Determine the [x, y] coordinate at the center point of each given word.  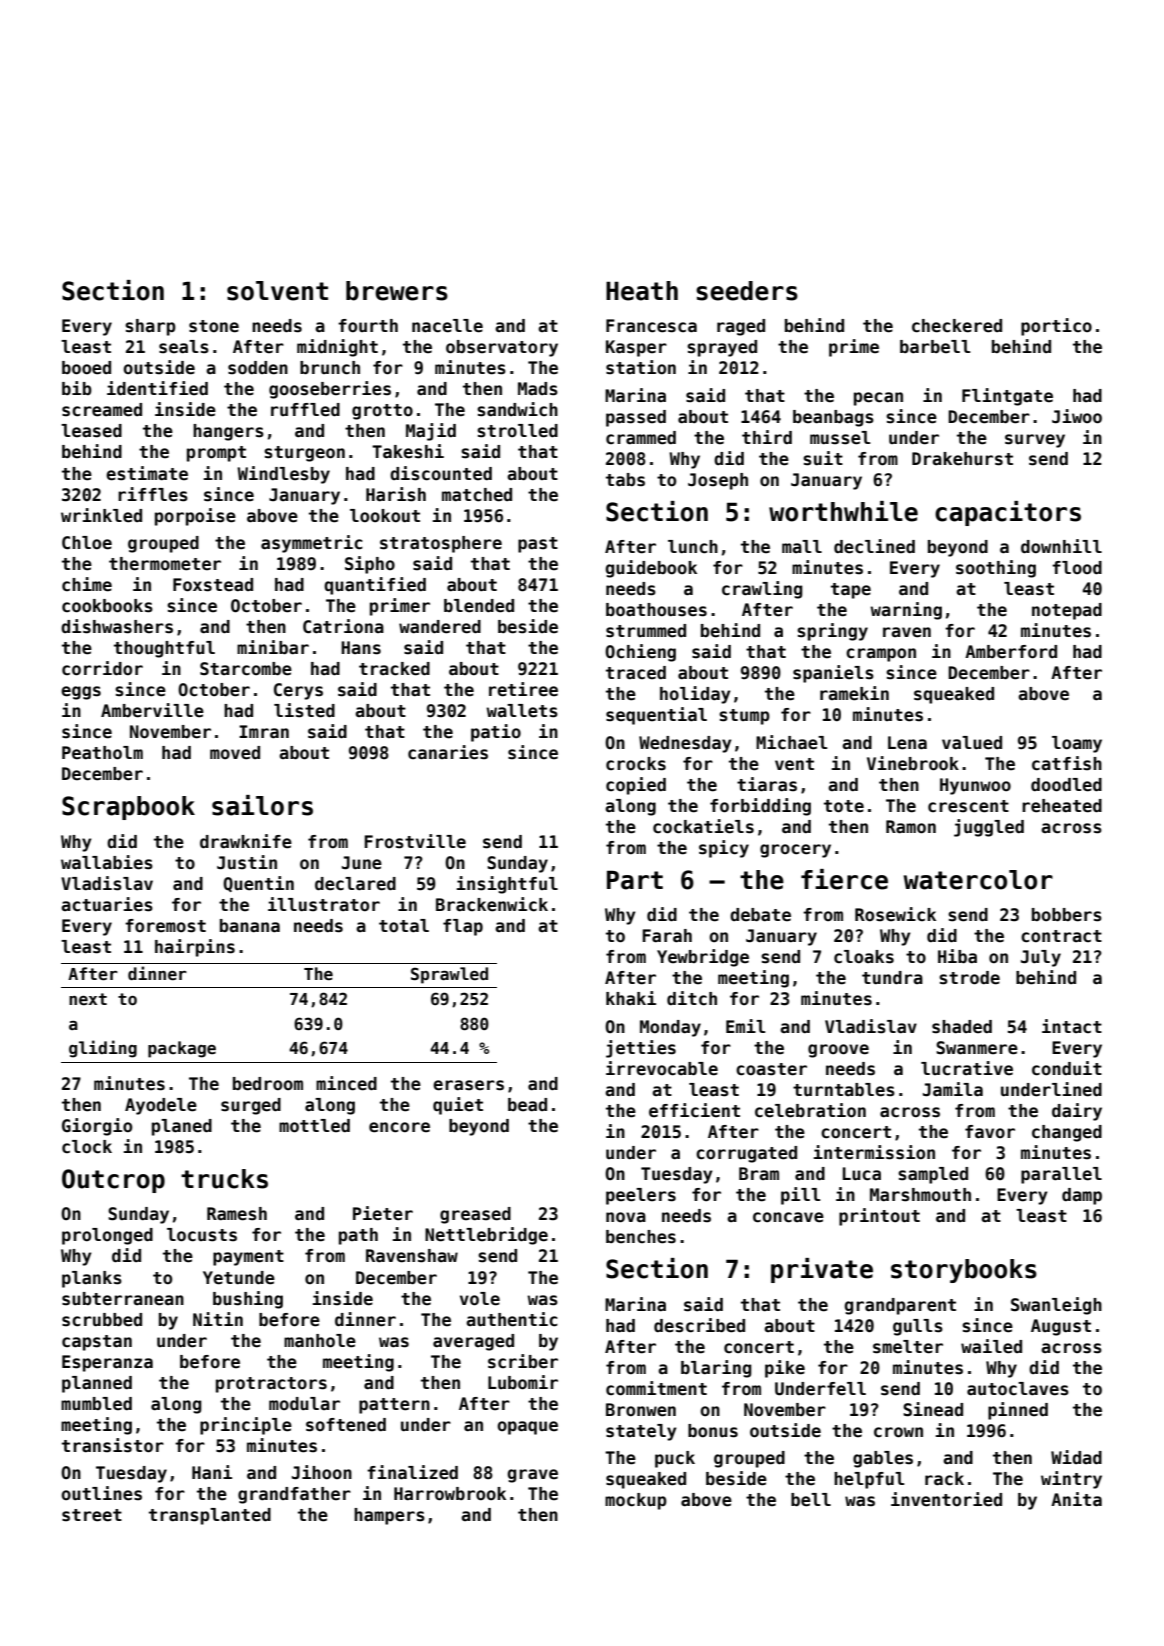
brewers [397, 291]
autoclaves [1018, 1389]
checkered [957, 326]
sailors [262, 805]
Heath [642, 291]
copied [636, 786]
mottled [314, 1126]
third [767, 437]
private [822, 1270]
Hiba [957, 956]
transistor [113, 1445]
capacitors [1008, 513]
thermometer [165, 564]
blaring [716, 1369]
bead [527, 1105]
